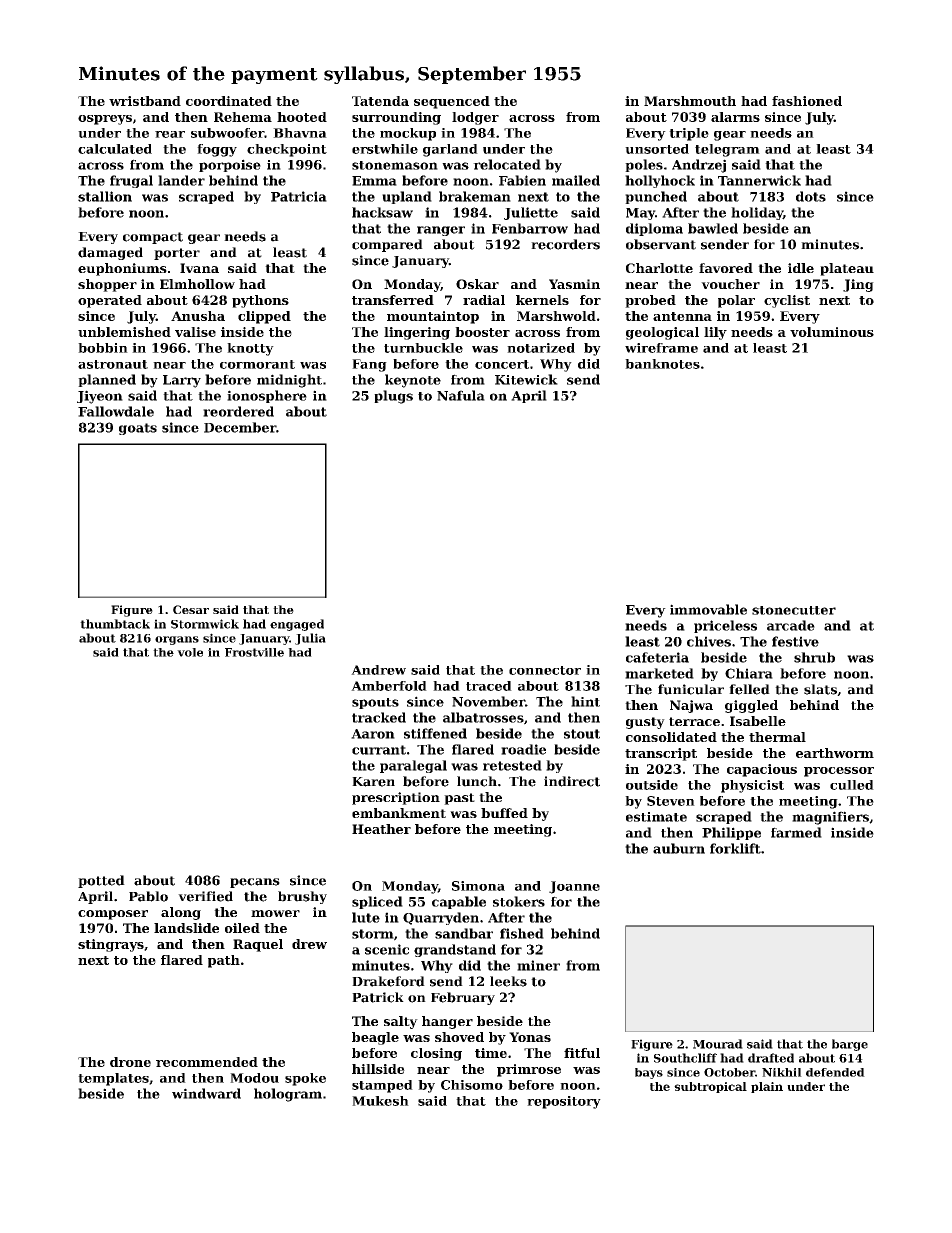 The image size is (952, 1233). Describe the element at coordinates (148, 896) in the screenshot. I see `Pablo` at that location.
